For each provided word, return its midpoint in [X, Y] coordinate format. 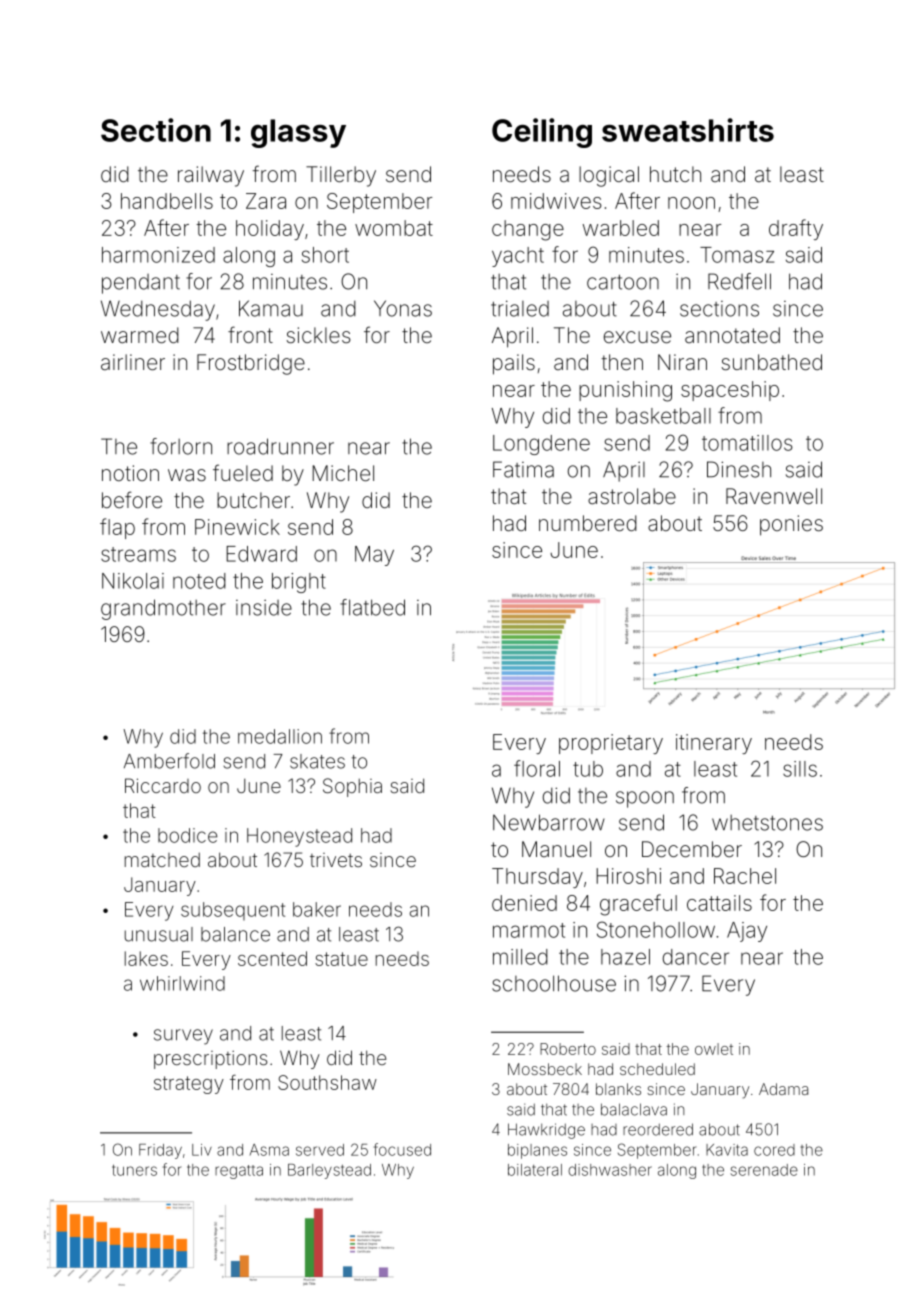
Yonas [403, 308]
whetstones [767, 823]
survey [183, 1037]
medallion [280, 736]
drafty [796, 229]
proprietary [611, 744]
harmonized [158, 255]
